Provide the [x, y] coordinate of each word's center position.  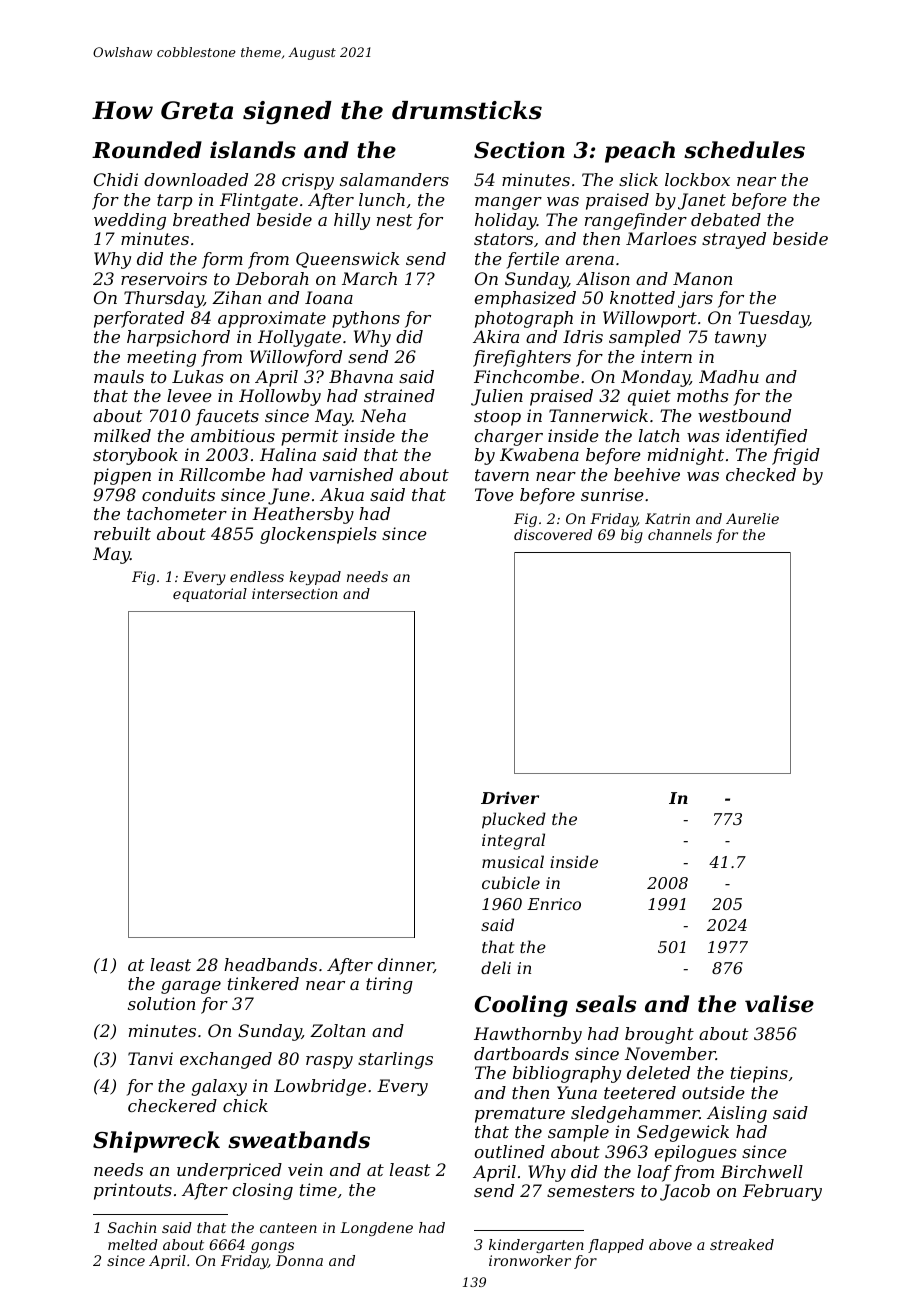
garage [191, 987]
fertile [532, 260]
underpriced [229, 1171]
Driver [510, 798]
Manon [702, 278]
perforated [139, 319]
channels [680, 534]
